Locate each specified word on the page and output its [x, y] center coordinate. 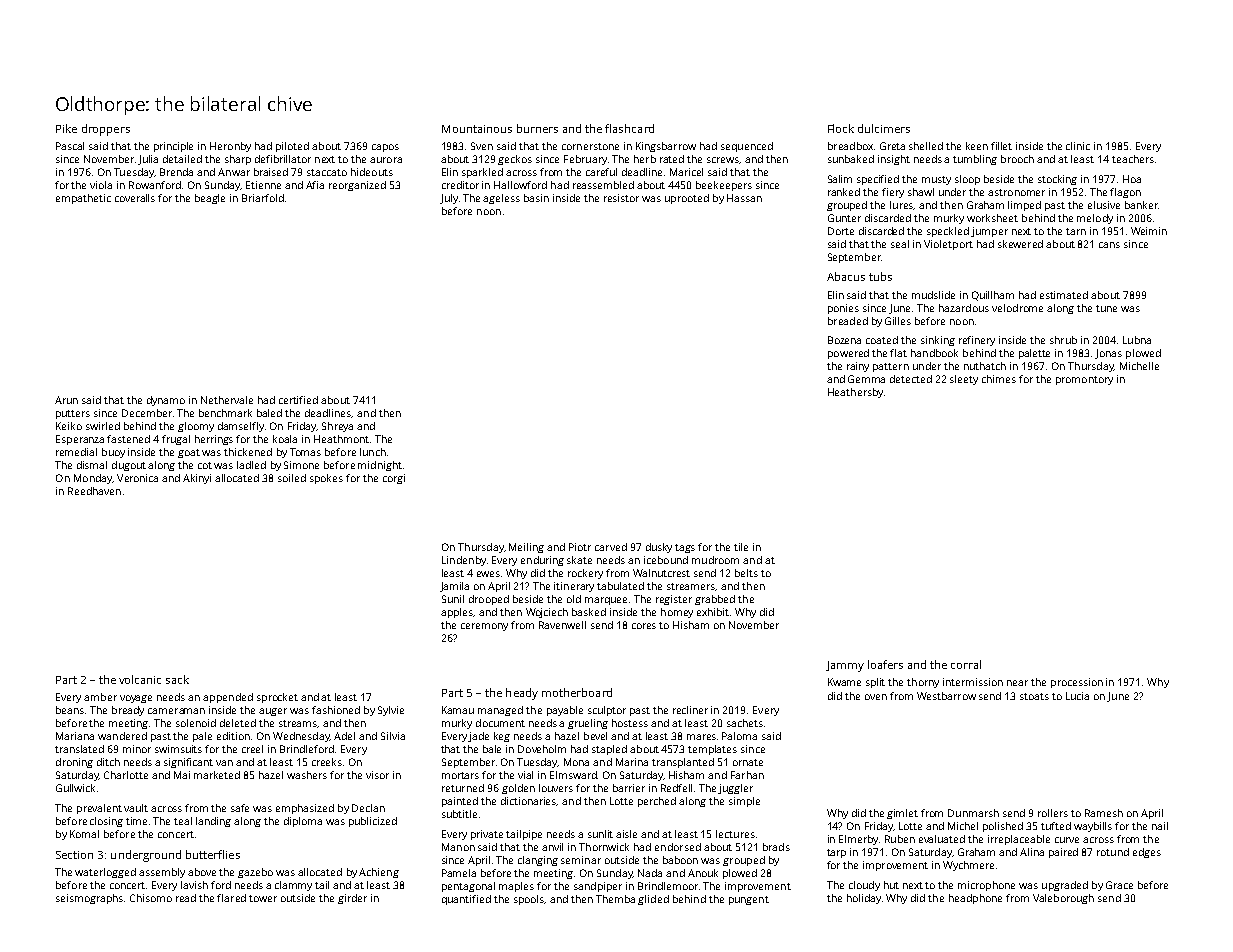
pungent [749, 900]
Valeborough [1063, 899]
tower [263, 898]
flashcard [629, 128]
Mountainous [477, 129]
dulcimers [884, 128]
